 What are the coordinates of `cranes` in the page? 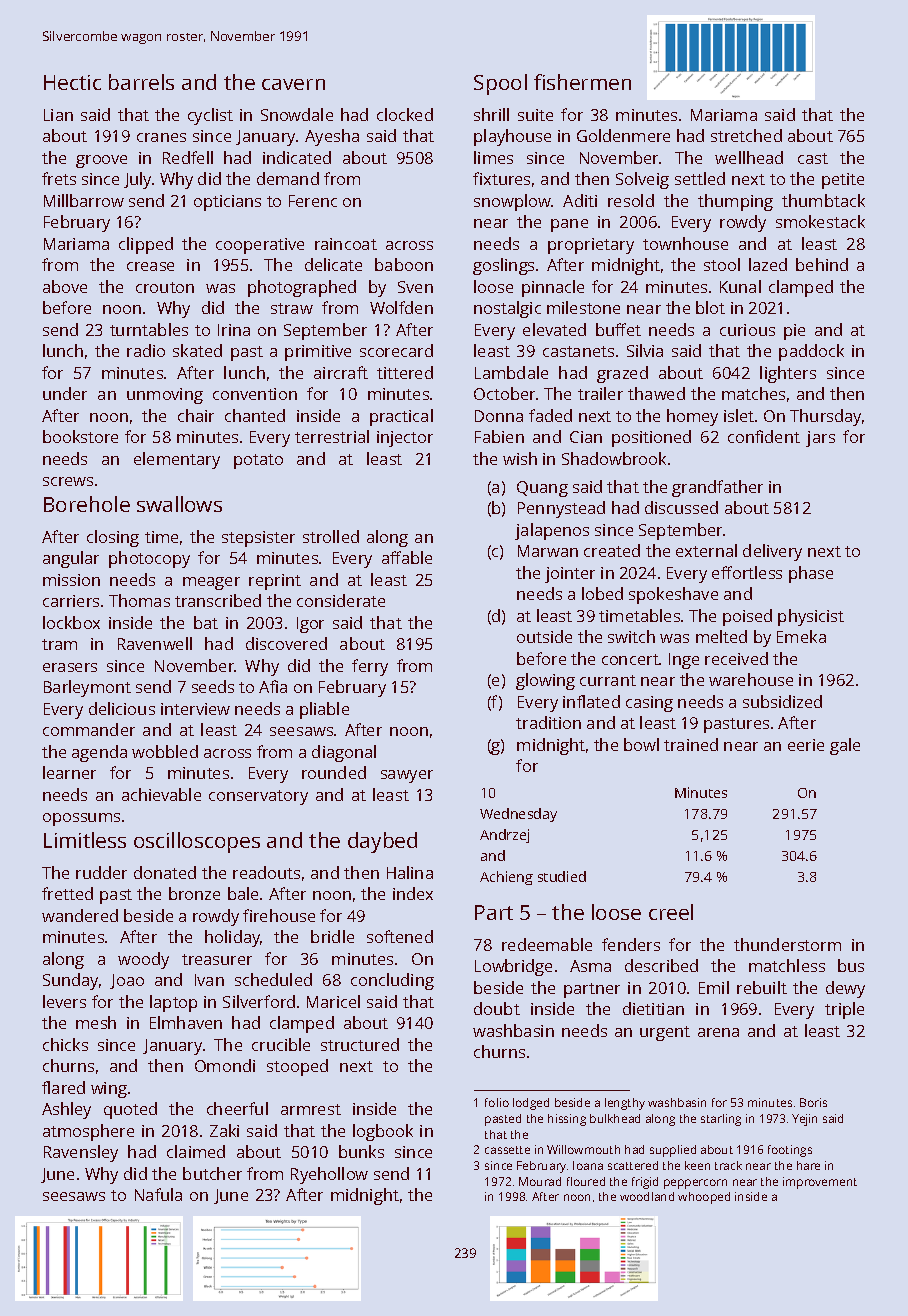 It's located at (161, 137).
